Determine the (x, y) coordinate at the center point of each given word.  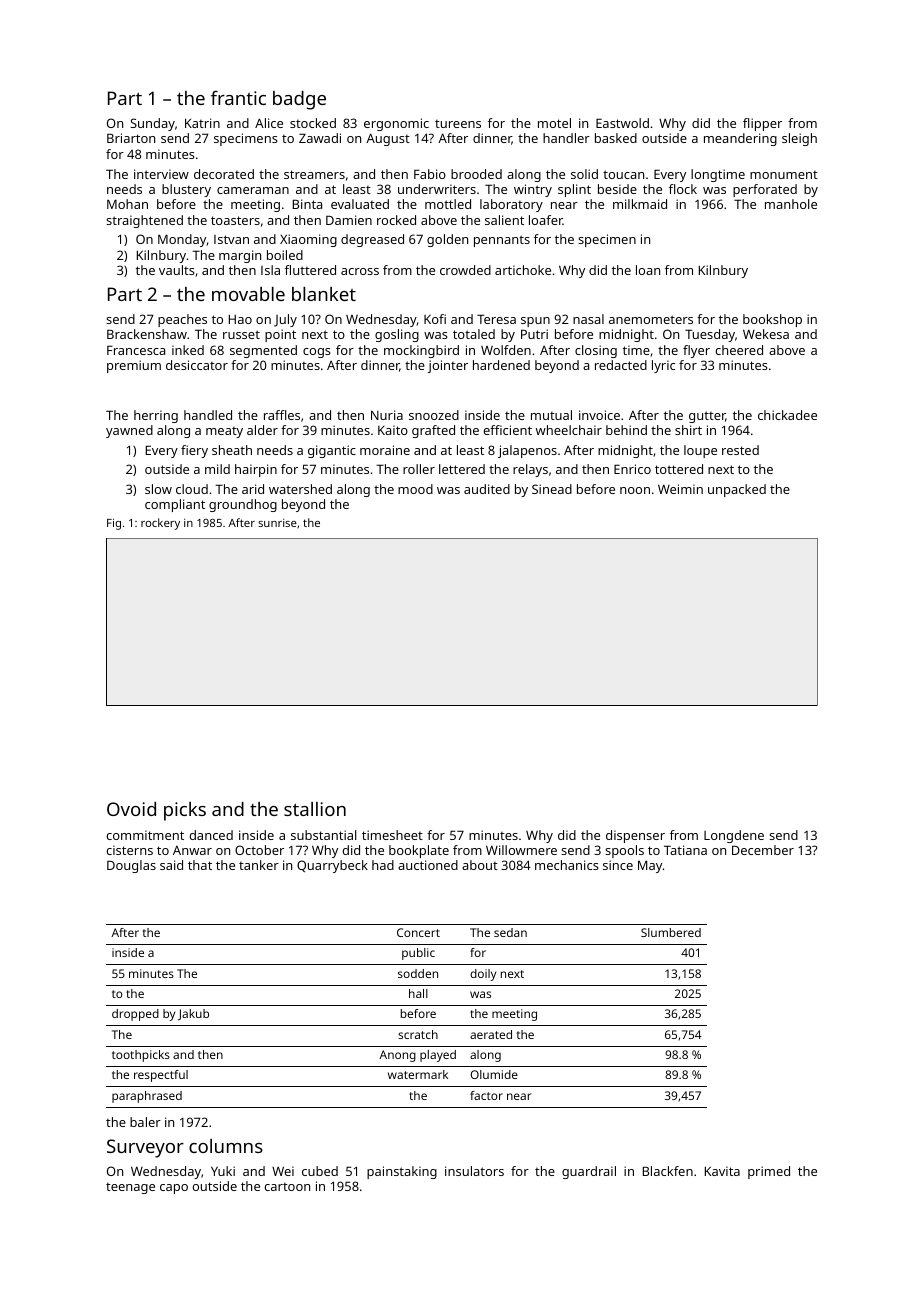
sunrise (277, 522)
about (480, 865)
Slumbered (671, 932)
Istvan (231, 239)
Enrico (632, 469)
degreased (372, 240)
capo (174, 1189)
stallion (315, 809)
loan (648, 270)
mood (415, 489)
